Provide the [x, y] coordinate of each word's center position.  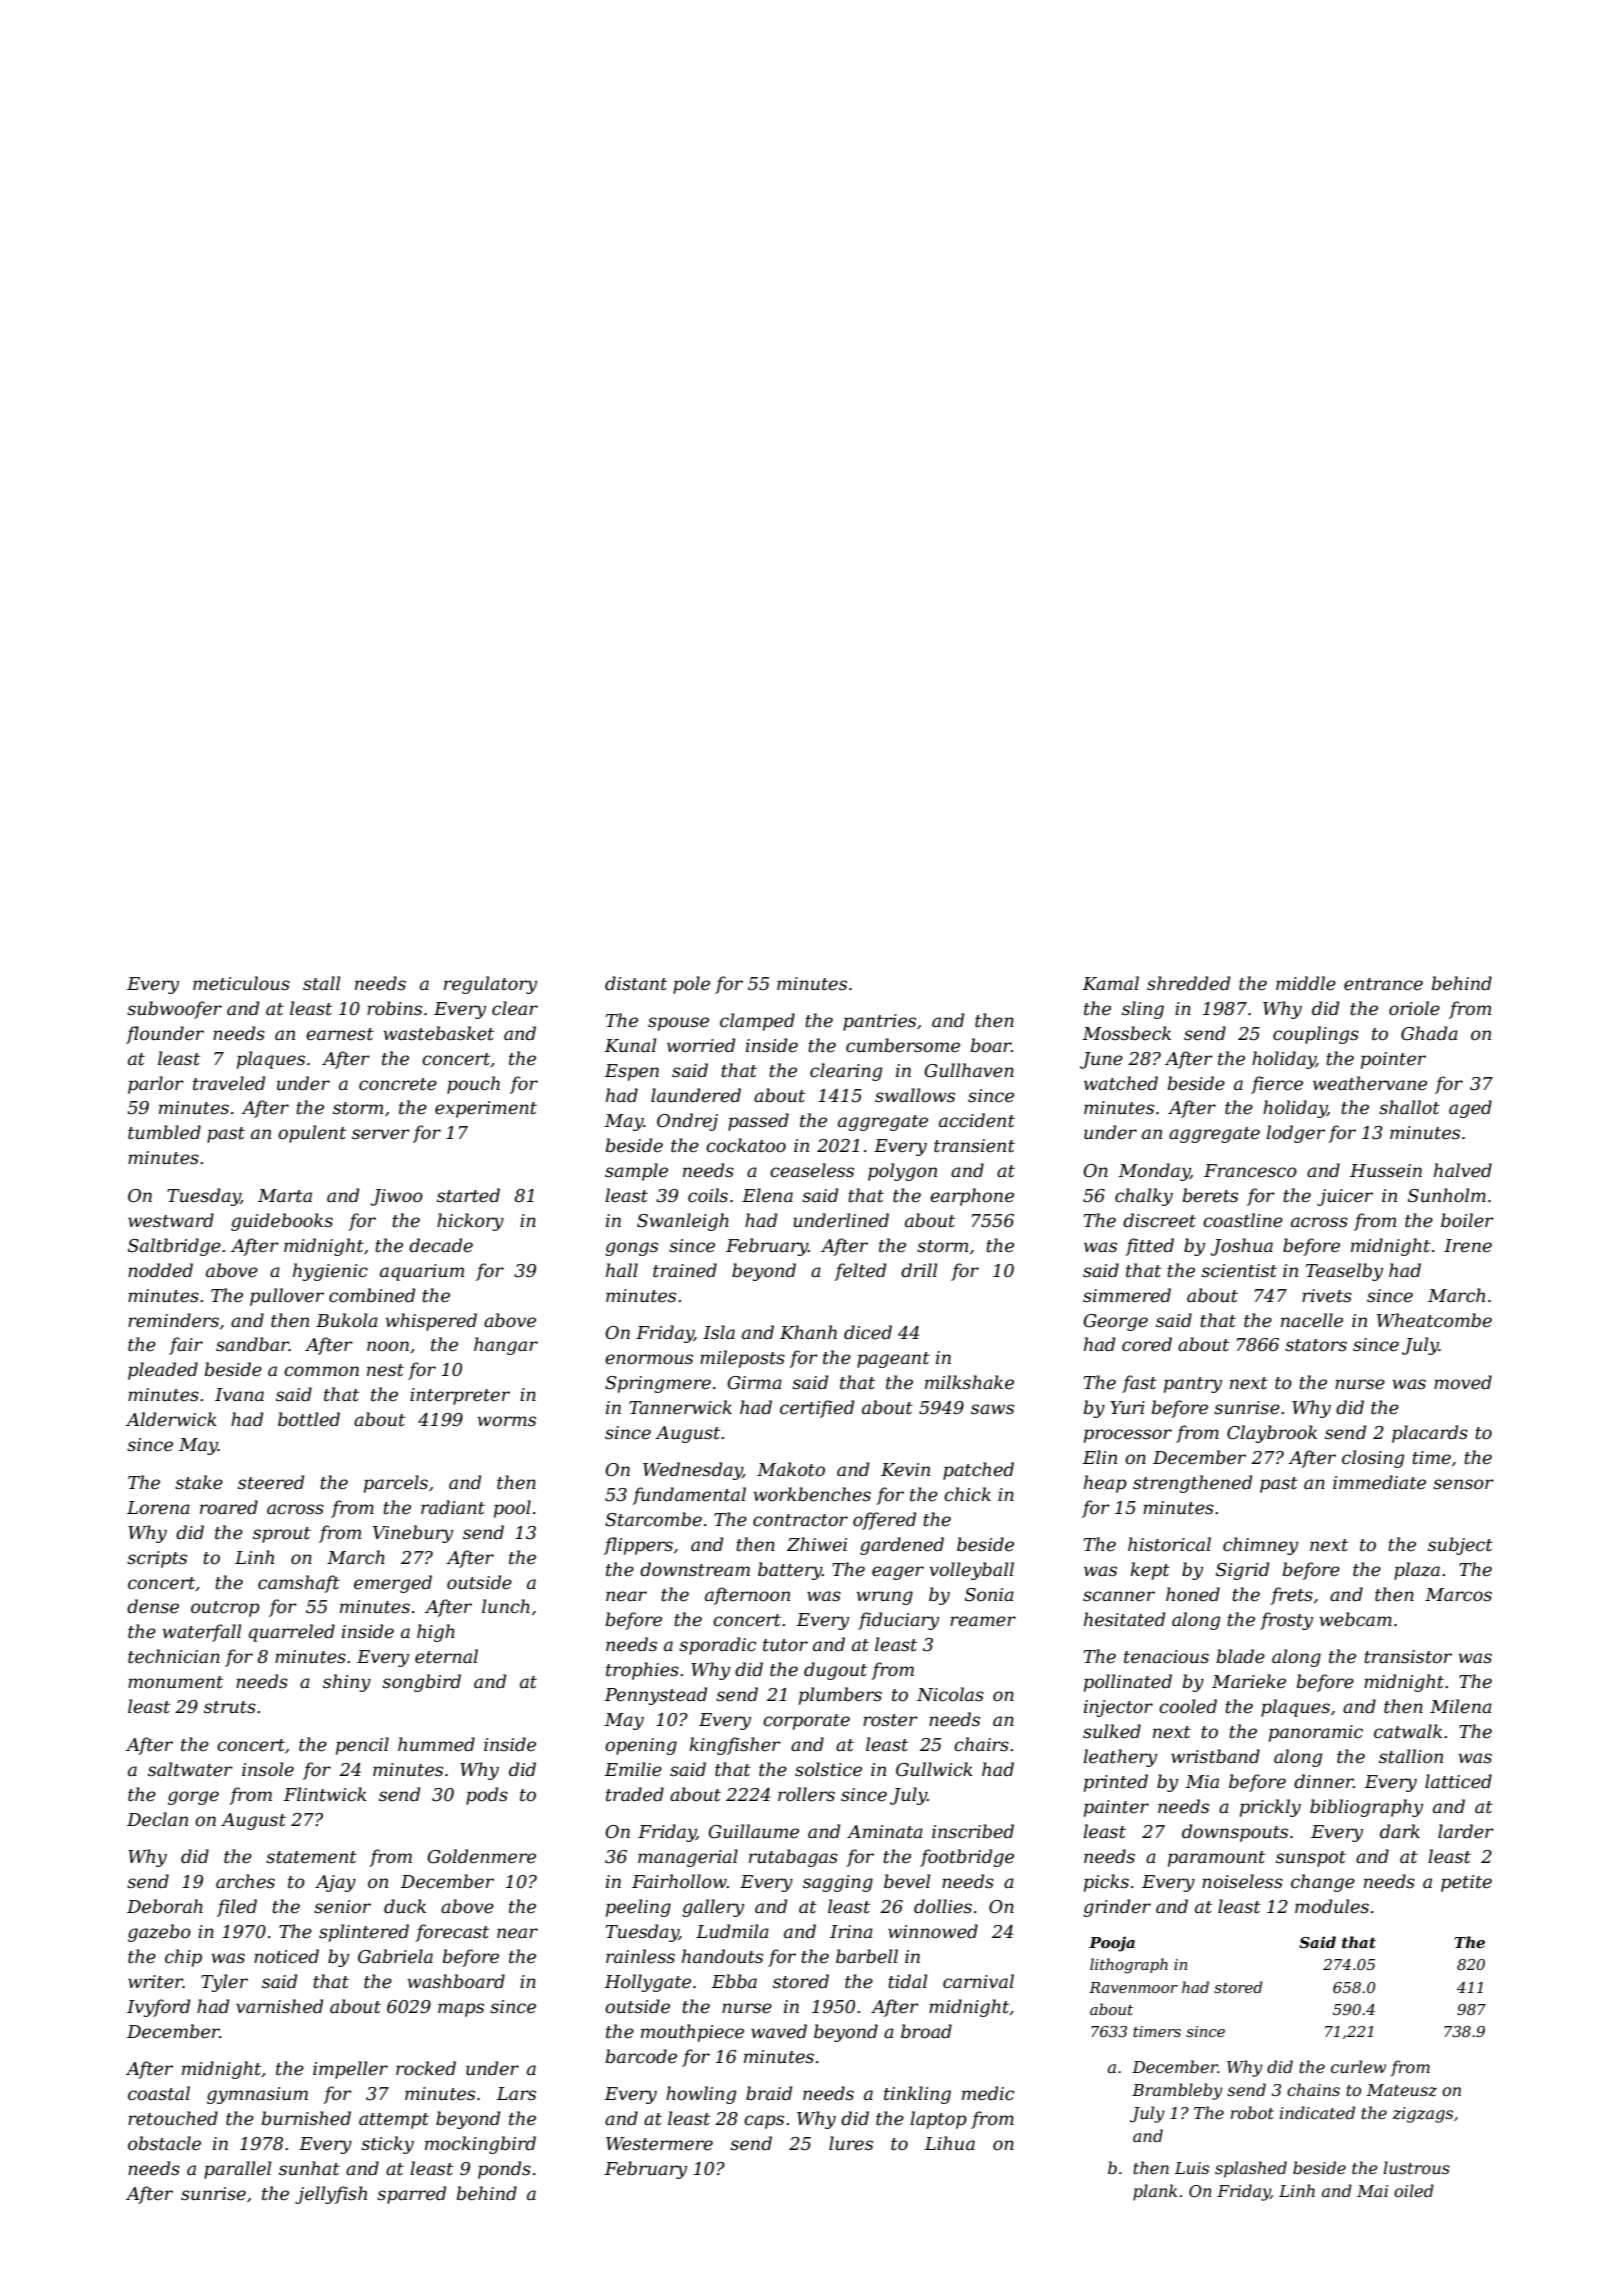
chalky [1144, 1197]
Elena [767, 1195]
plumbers [840, 1696]
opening [641, 1746]
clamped [757, 1022]
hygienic [330, 1272]
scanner [1119, 1596]
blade [1241, 1656]
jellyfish [331, 2195]
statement [311, 1857]
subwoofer [174, 1010]
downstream [695, 1569]
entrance [1383, 984]
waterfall [201, 1633]
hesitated [1124, 1619]
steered [271, 1482]
